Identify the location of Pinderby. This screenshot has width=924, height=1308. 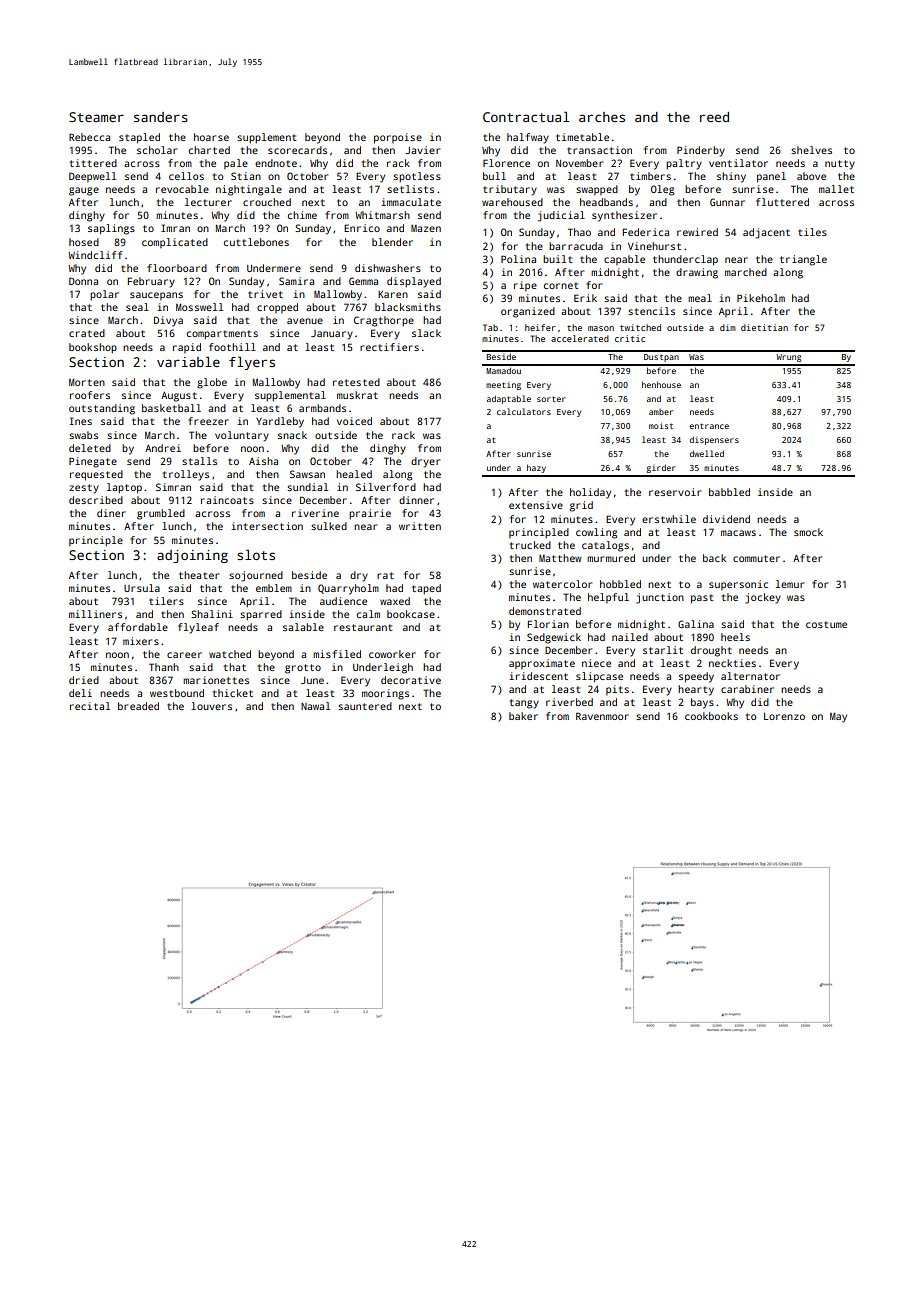
(701, 151).
